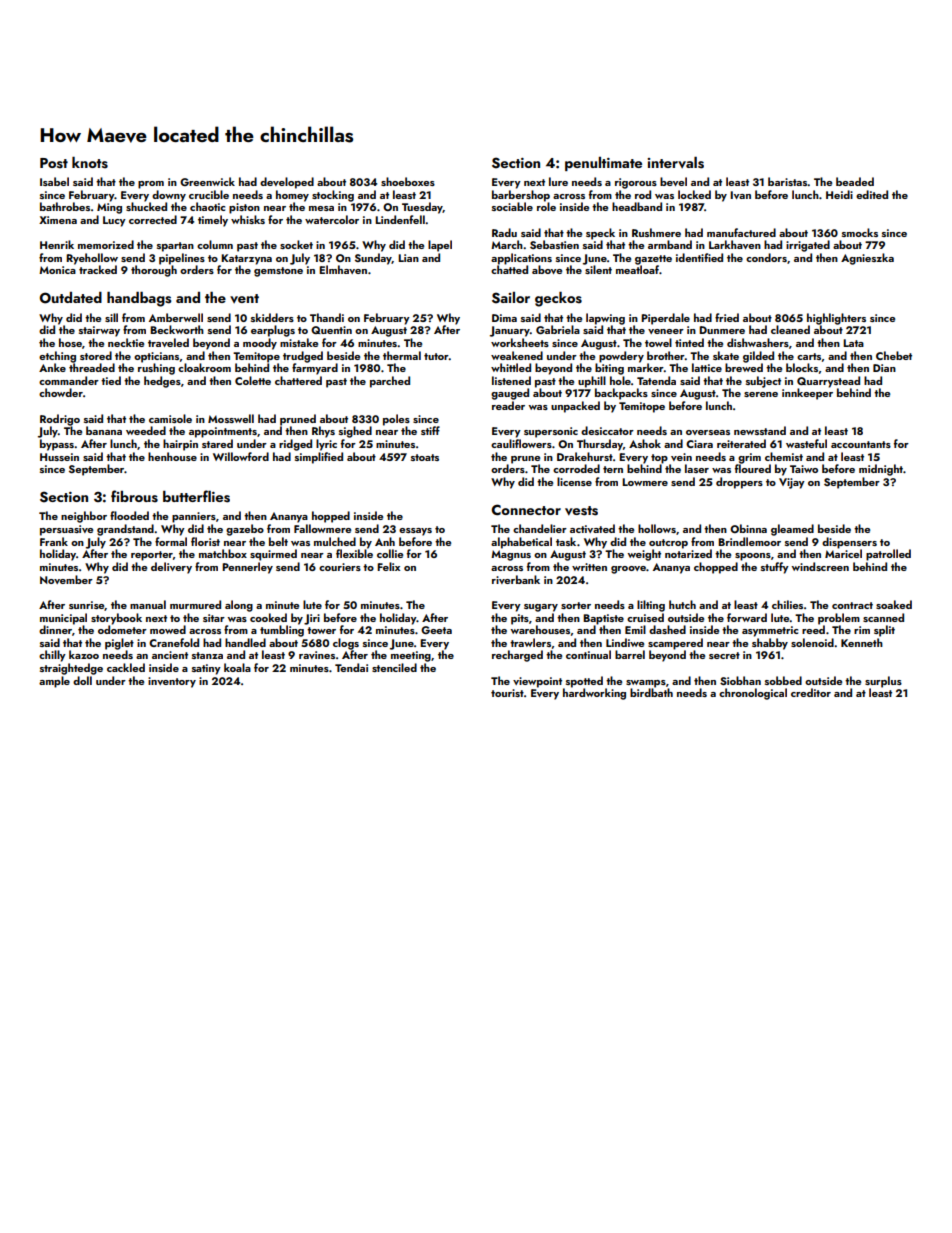 The image size is (952, 1233). Describe the element at coordinates (855, 181) in the screenshot. I see `beaded` at that location.
